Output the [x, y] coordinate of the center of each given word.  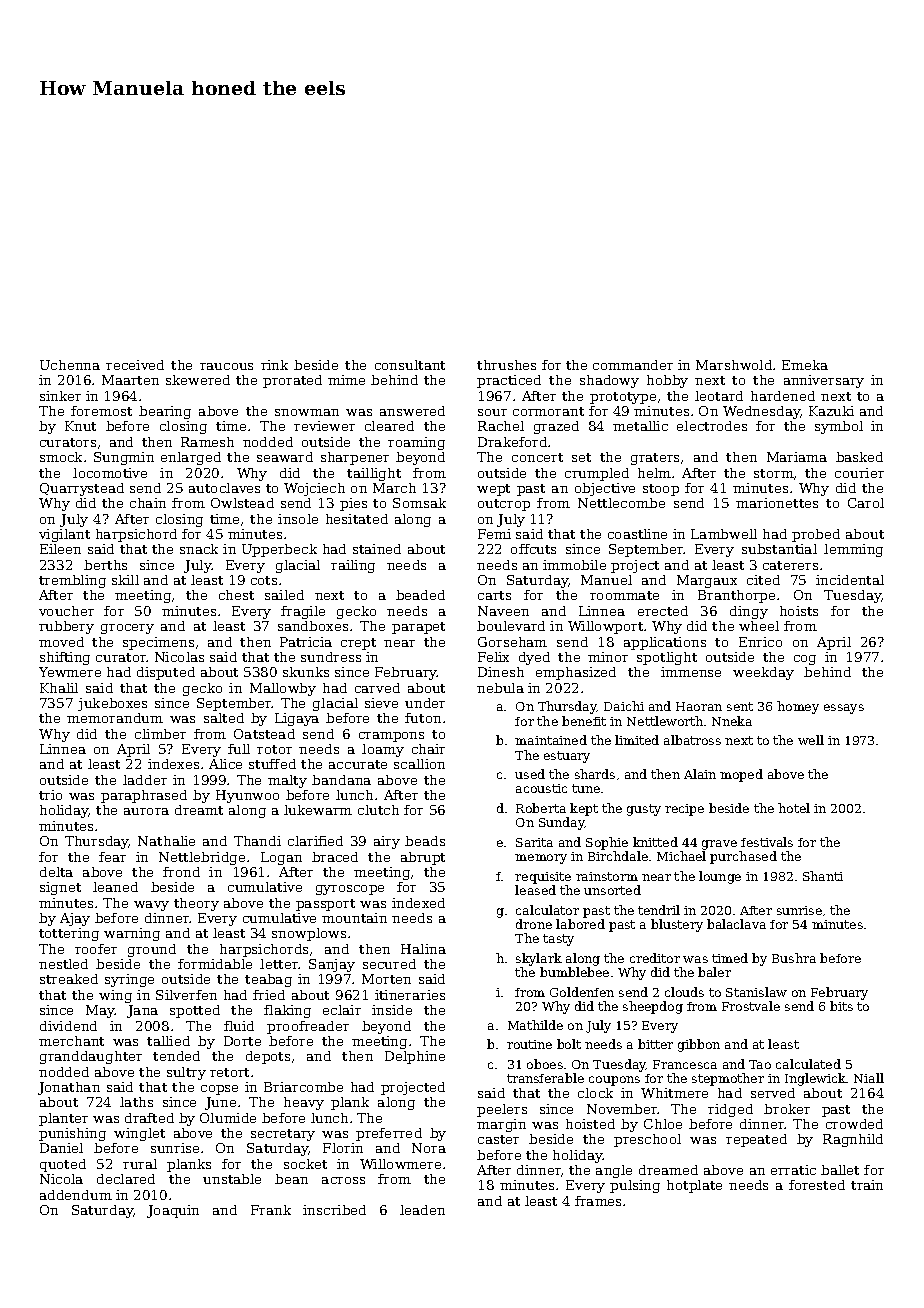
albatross [692, 740]
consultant [410, 365]
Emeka [805, 365]
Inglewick [815, 1079]
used [530, 774]
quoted [63, 1165]
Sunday [562, 823]
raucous [226, 366]
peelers [502, 1110]
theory [196, 904]
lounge [720, 877]
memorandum [115, 718]
